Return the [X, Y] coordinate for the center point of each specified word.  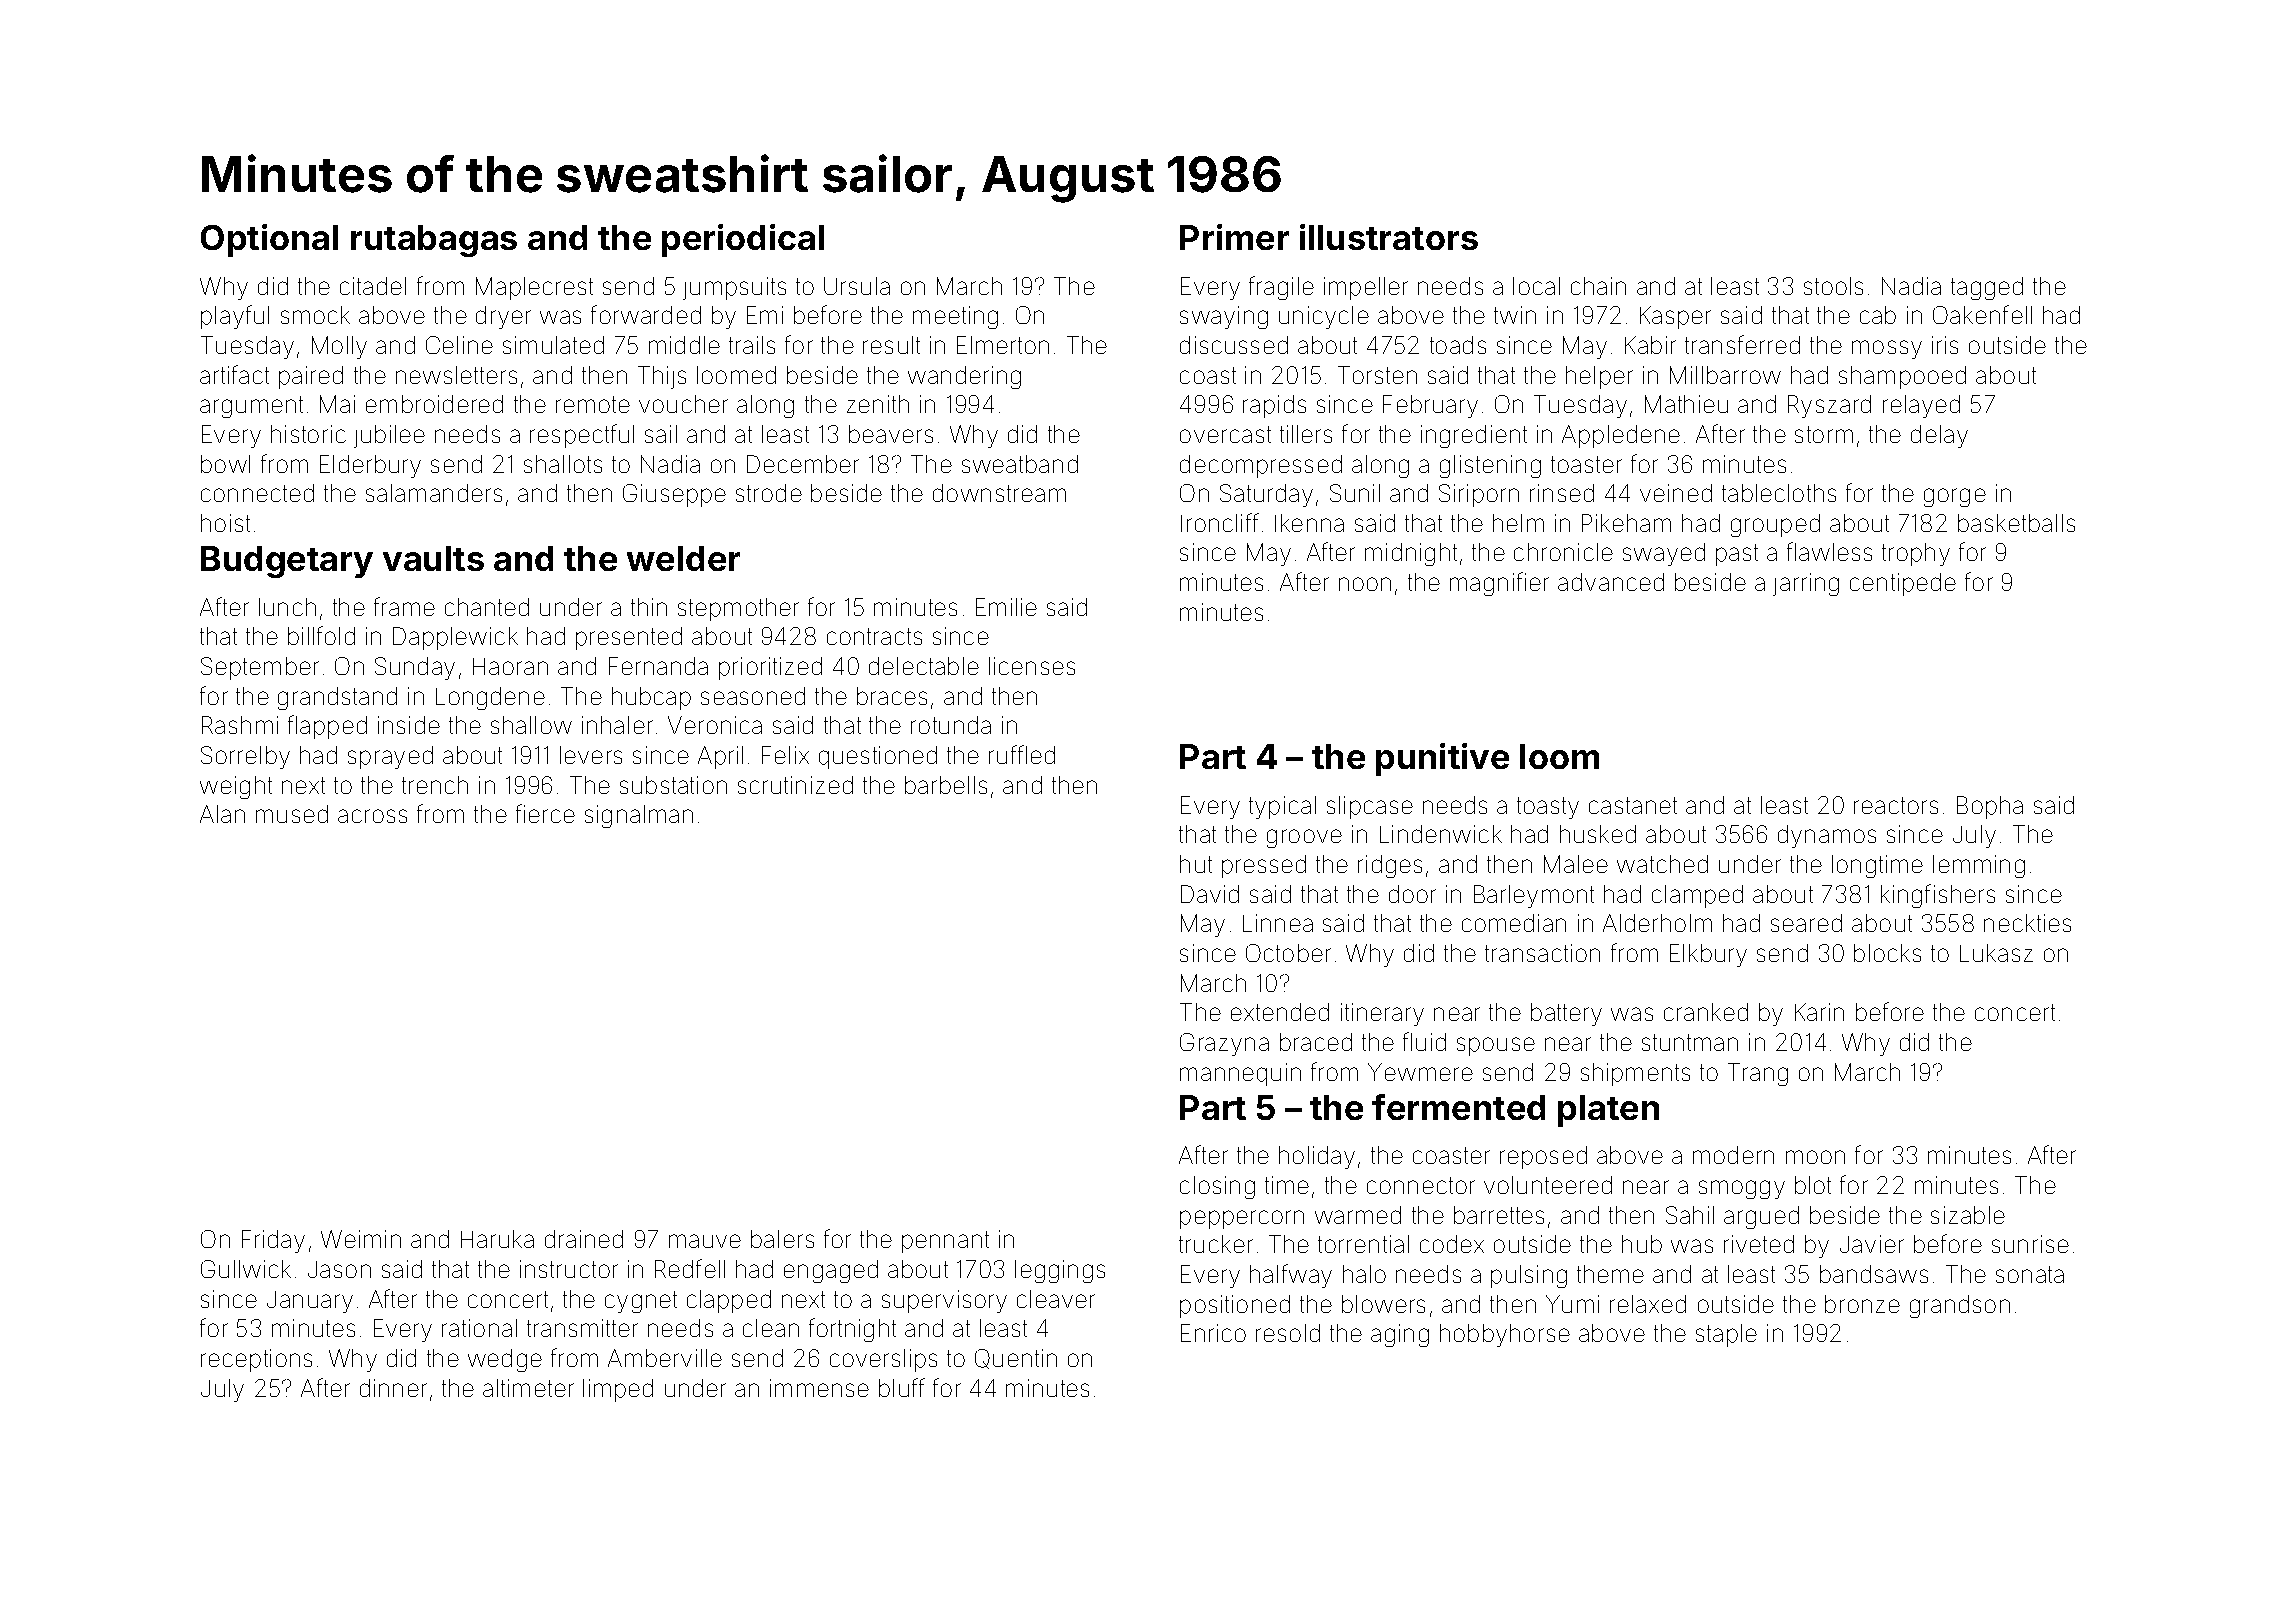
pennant [945, 1242]
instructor [569, 1269]
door [1412, 894]
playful [235, 317]
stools [1833, 286]
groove [1304, 838]
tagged [1987, 288]
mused [292, 814]
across [372, 816]
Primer [1234, 237]
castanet [1633, 805]
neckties [2027, 923]
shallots [563, 464]
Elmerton [1003, 345]
